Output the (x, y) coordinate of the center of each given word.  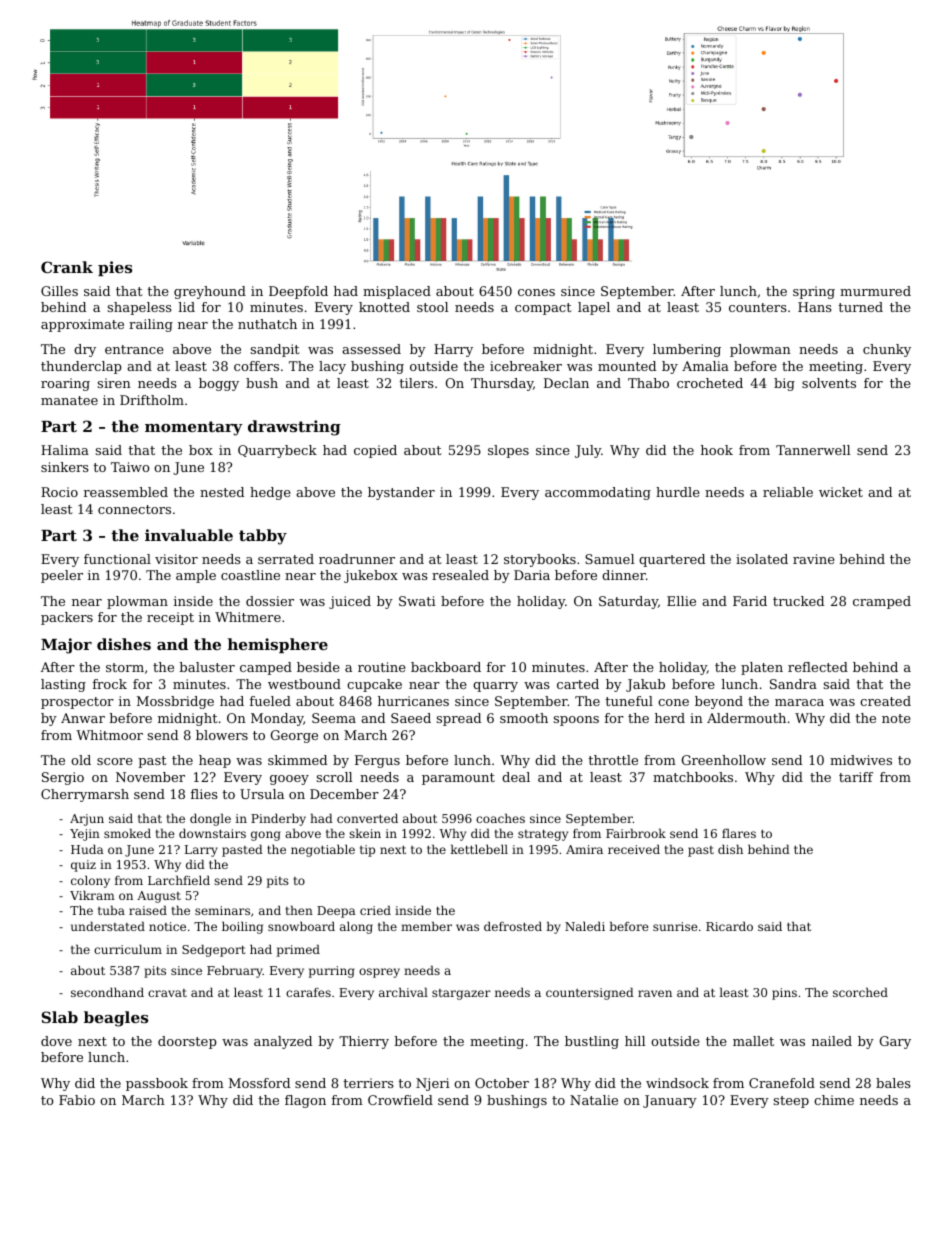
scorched (860, 992)
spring (814, 292)
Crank (67, 267)
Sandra (793, 684)
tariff (856, 777)
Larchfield (179, 880)
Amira (584, 849)
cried (375, 910)
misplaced (397, 292)
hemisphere (278, 645)
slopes (508, 451)
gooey (289, 780)
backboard (446, 667)
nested (222, 492)
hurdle (678, 492)
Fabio (77, 1100)
